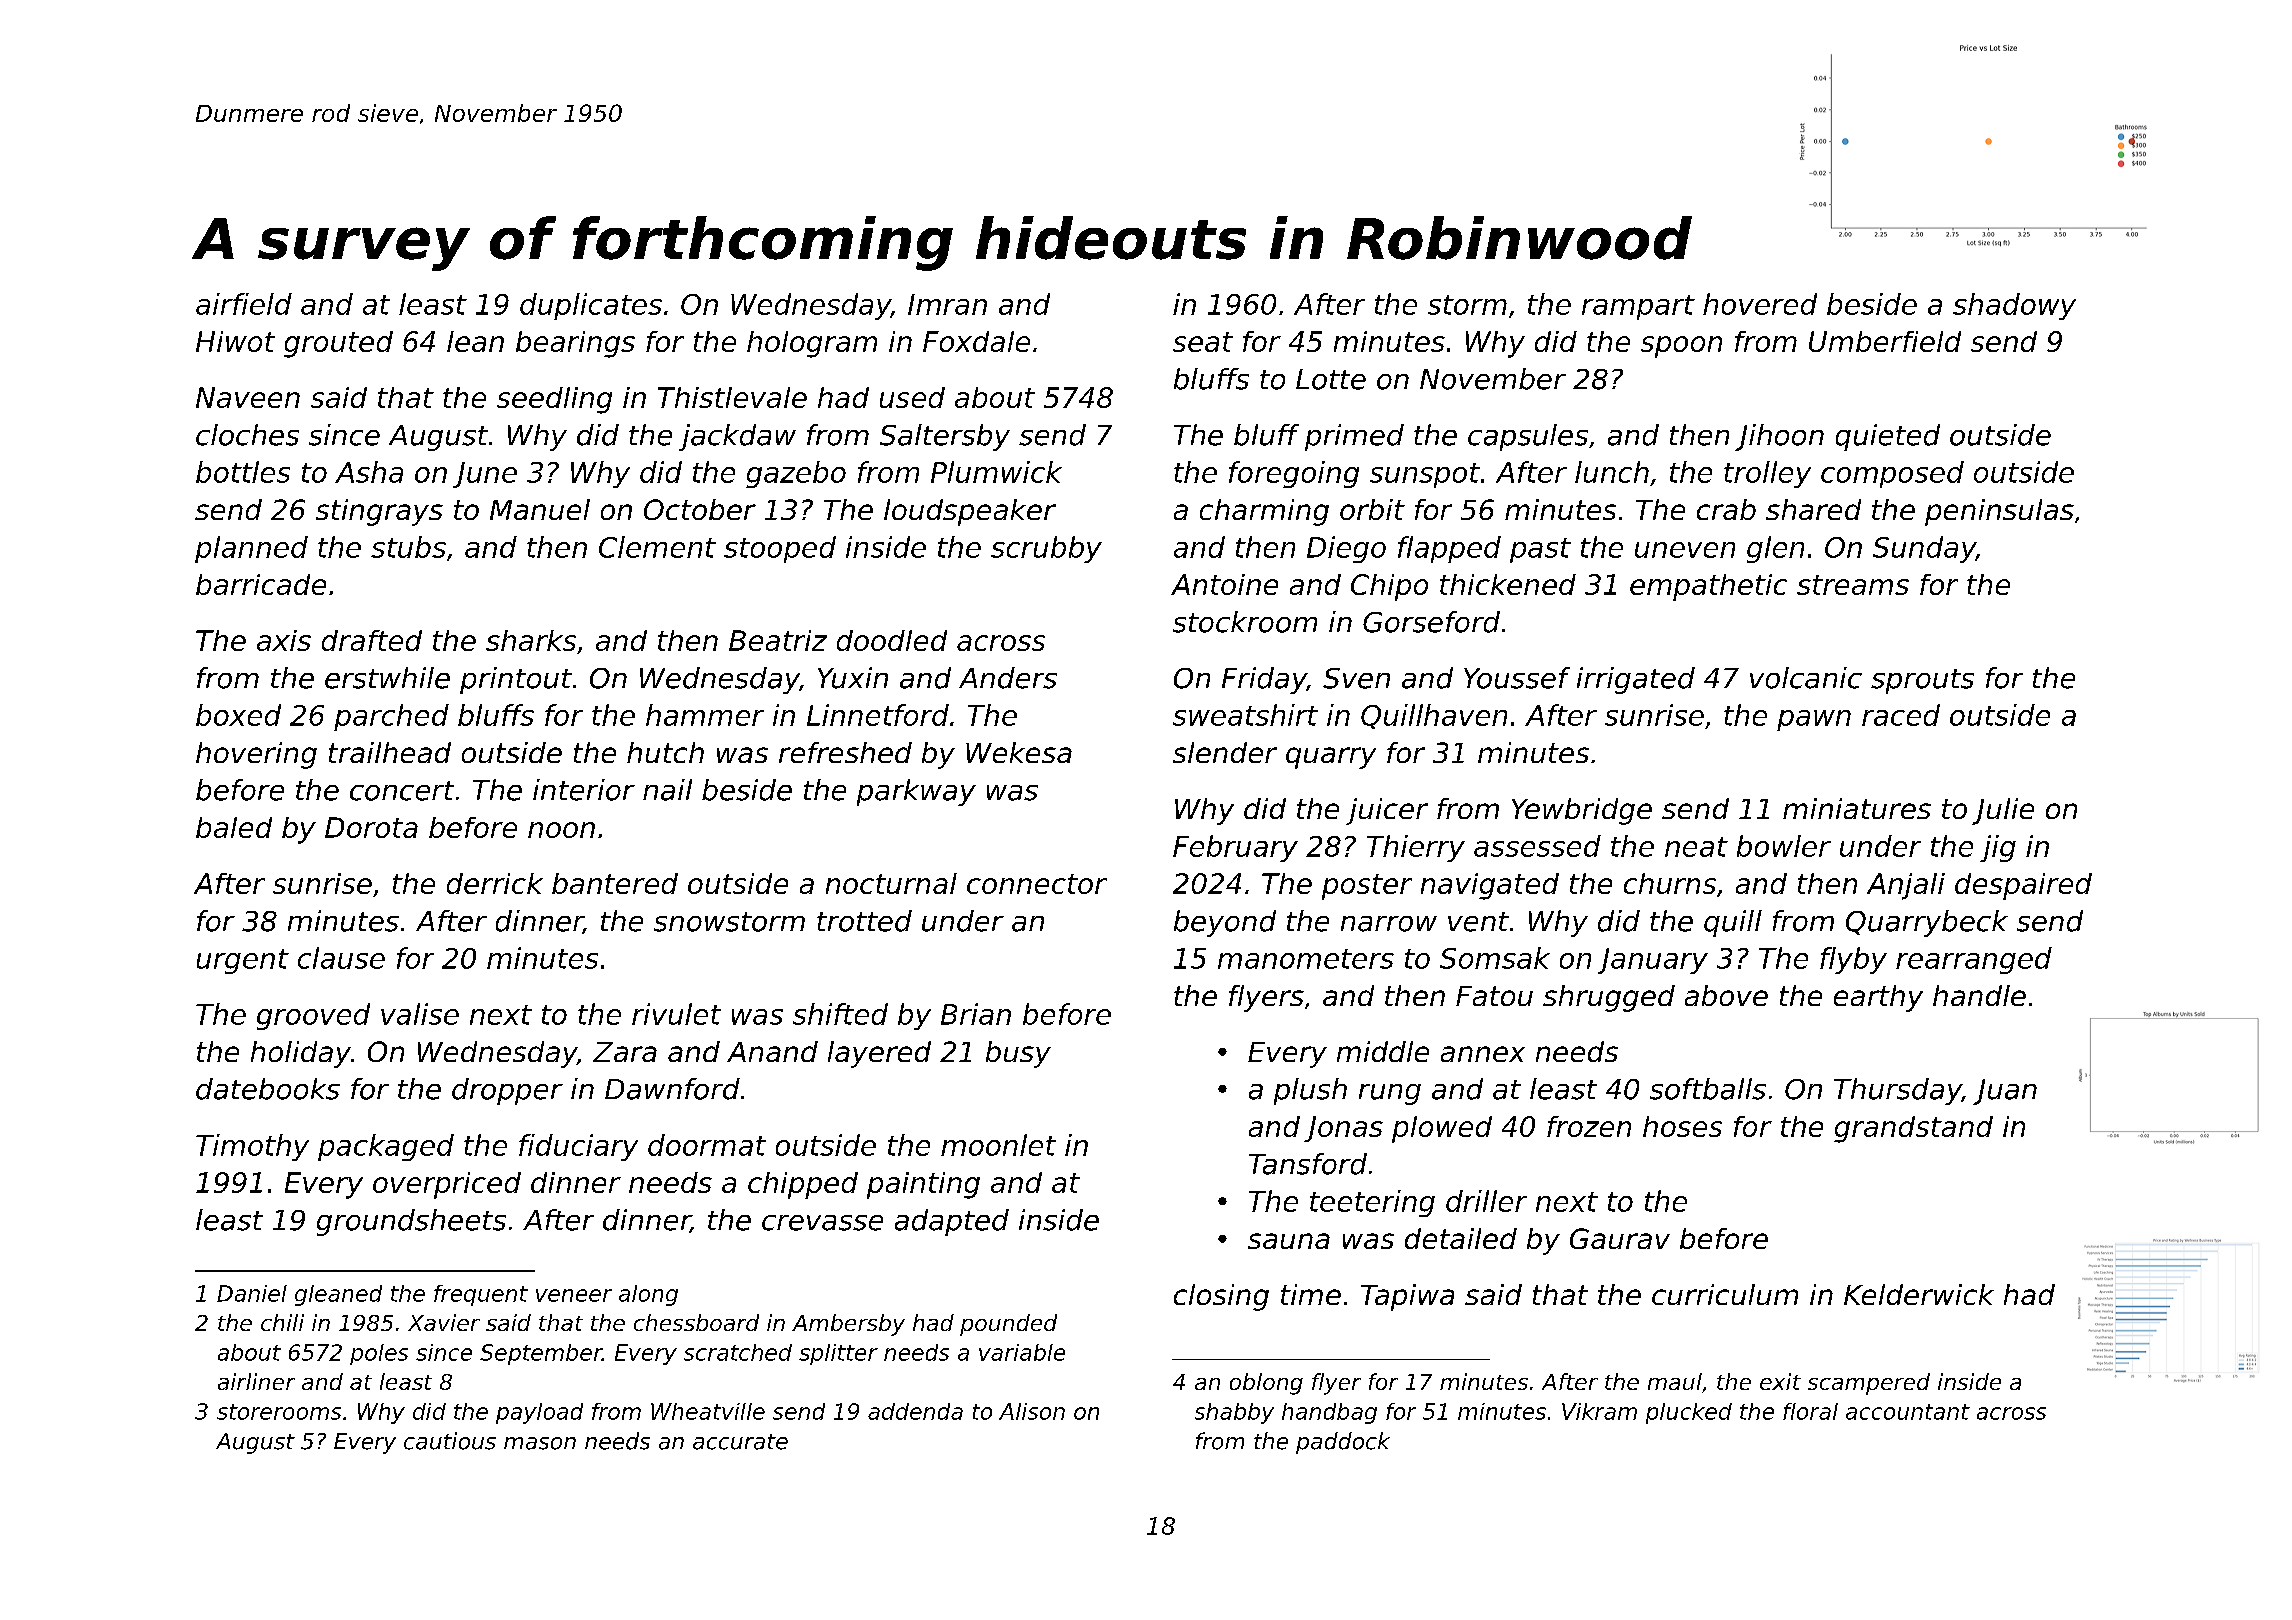 The width and height of the screenshot is (2292, 1620). What do you see at coordinates (1346, 549) in the screenshot?
I see `Diego` at bounding box center [1346, 549].
